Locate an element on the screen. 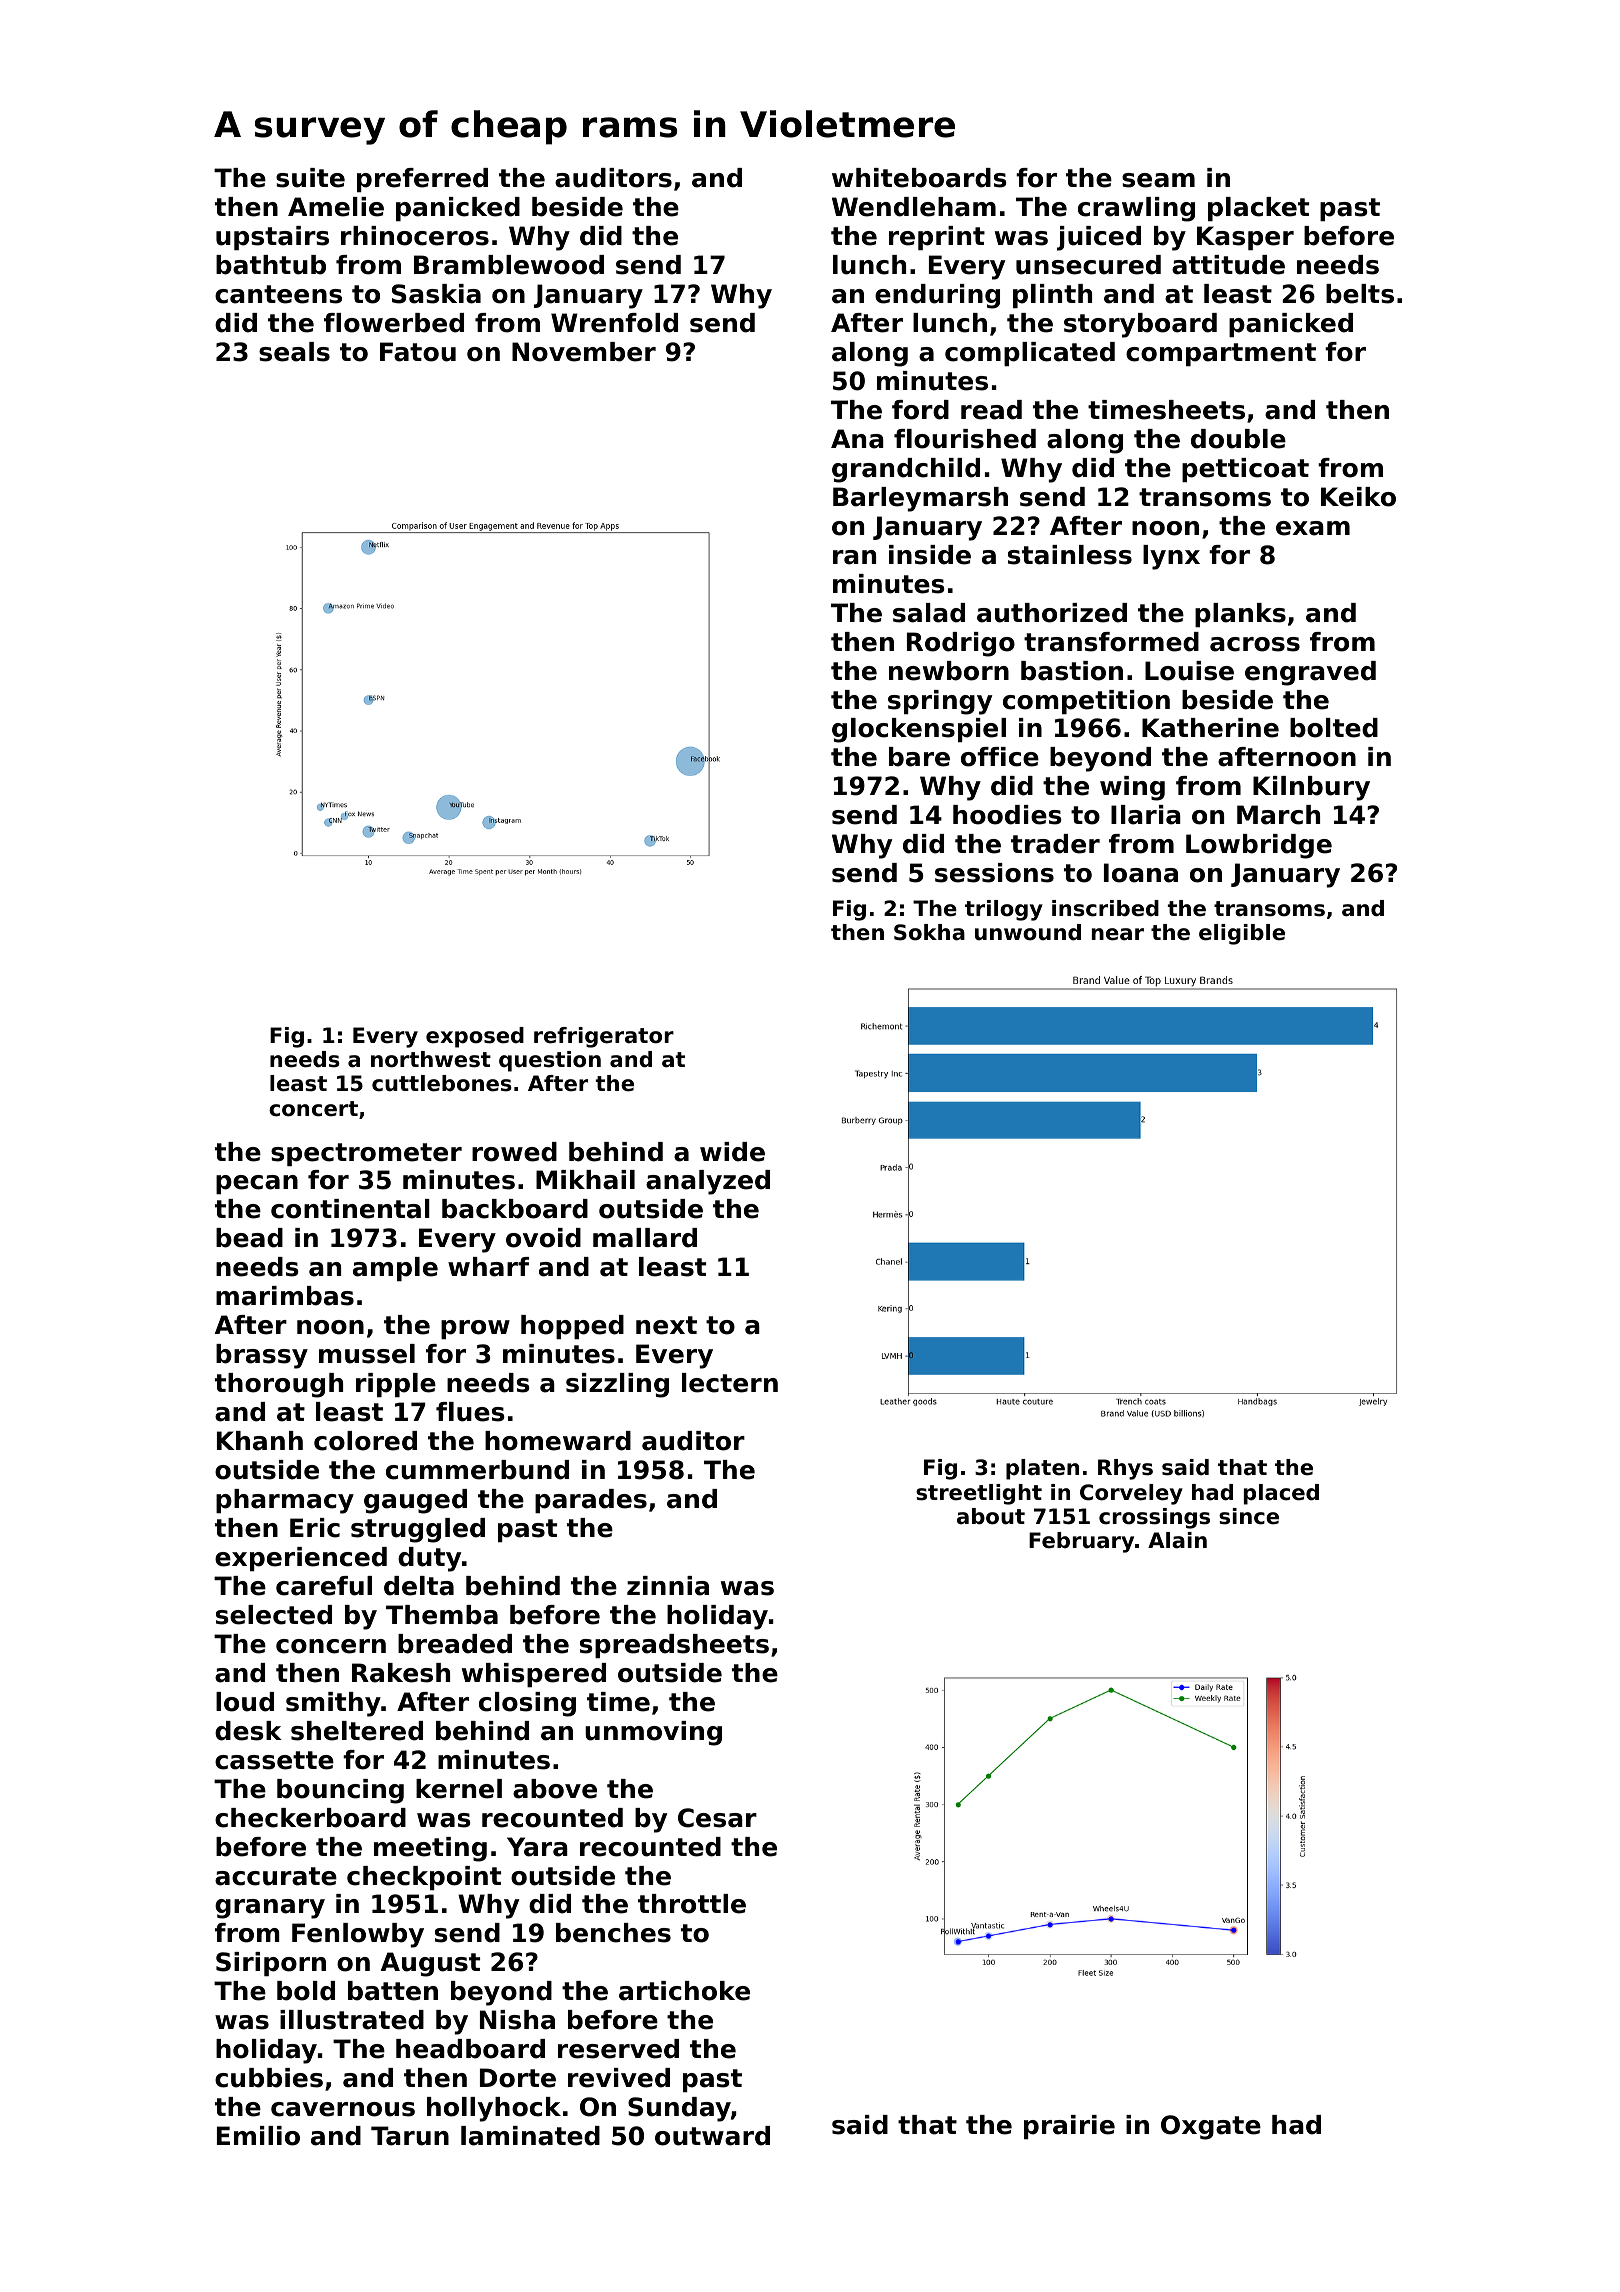 The width and height of the screenshot is (1620, 2292). placed is located at coordinates (1281, 1494).
